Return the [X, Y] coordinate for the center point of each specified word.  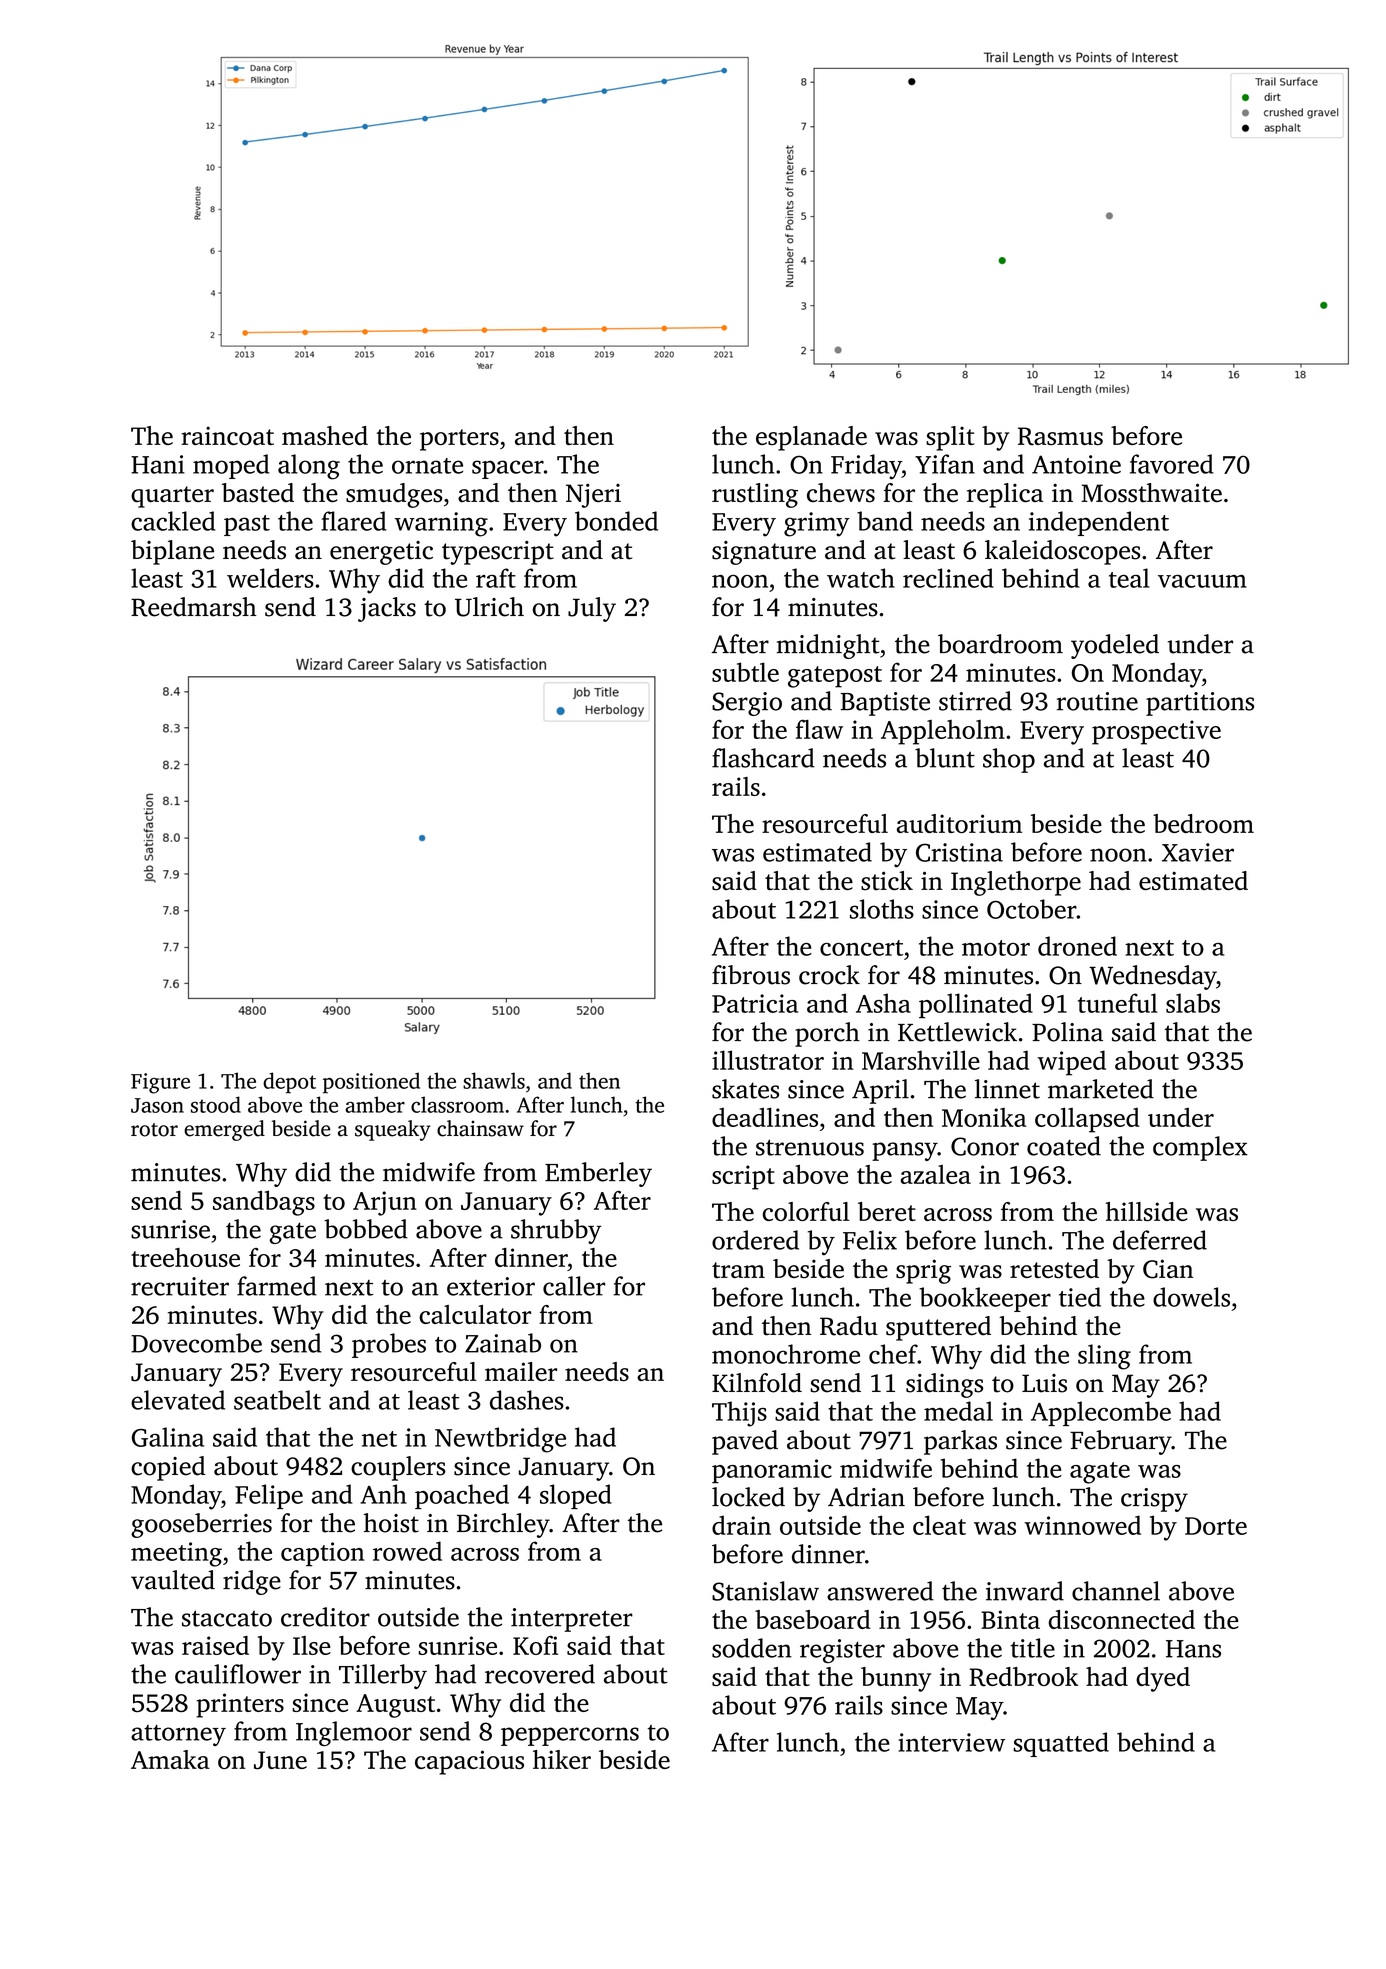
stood [216, 1104]
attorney [178, 1735]
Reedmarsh [194, 607]
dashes [527, 1400]
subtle [745, 672]
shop [1009, 760]
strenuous [810, 1147]
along [309, 467]
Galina [168, 1437]
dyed [1163, 1679]
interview [951, 1742]
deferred [1160, 1240]
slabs [1193, 1003]
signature [764, 553]
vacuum [1202, 581]
